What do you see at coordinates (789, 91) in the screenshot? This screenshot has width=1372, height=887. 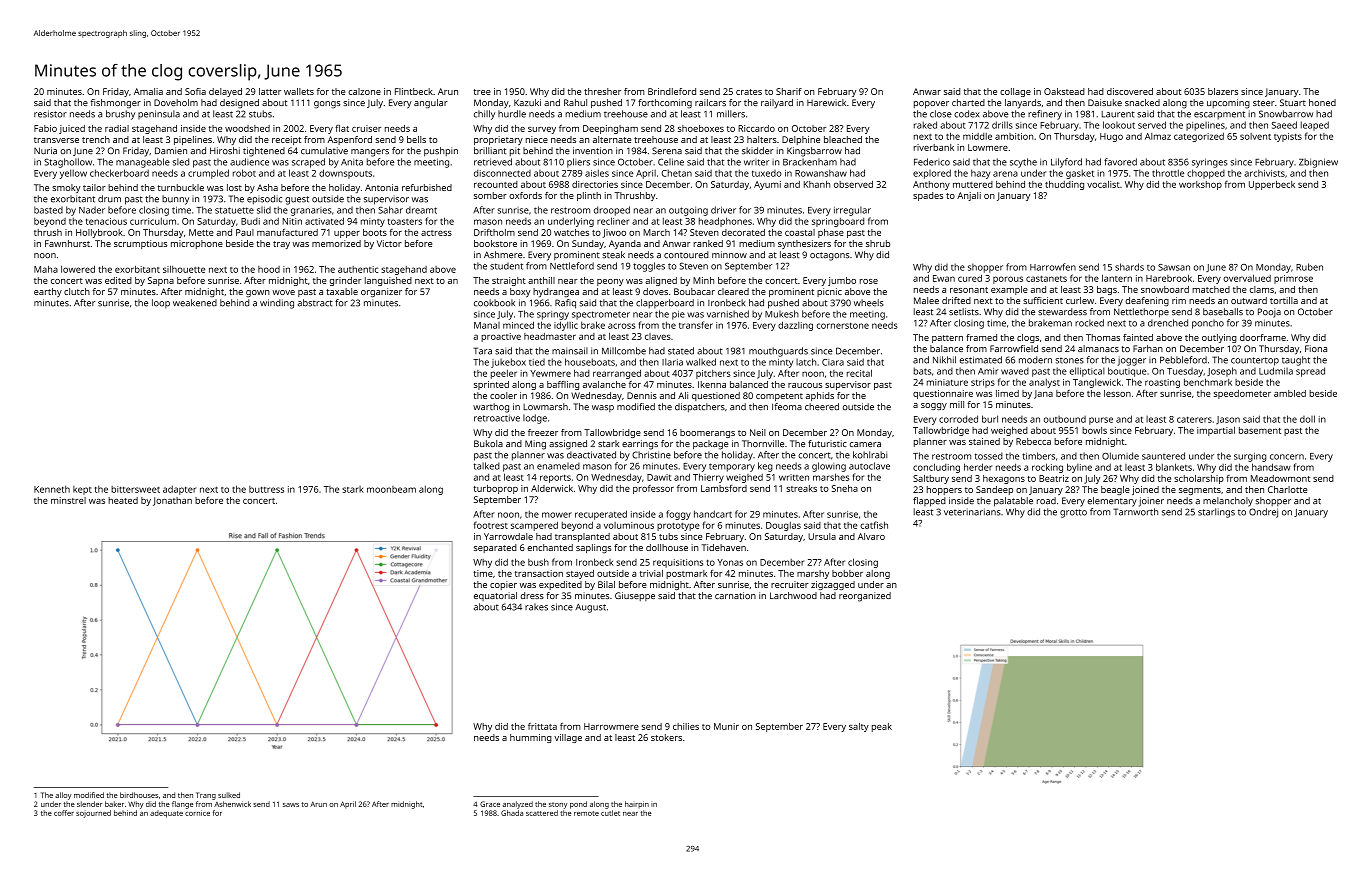 I see `Sharif` at bounding box center [789, 91].
